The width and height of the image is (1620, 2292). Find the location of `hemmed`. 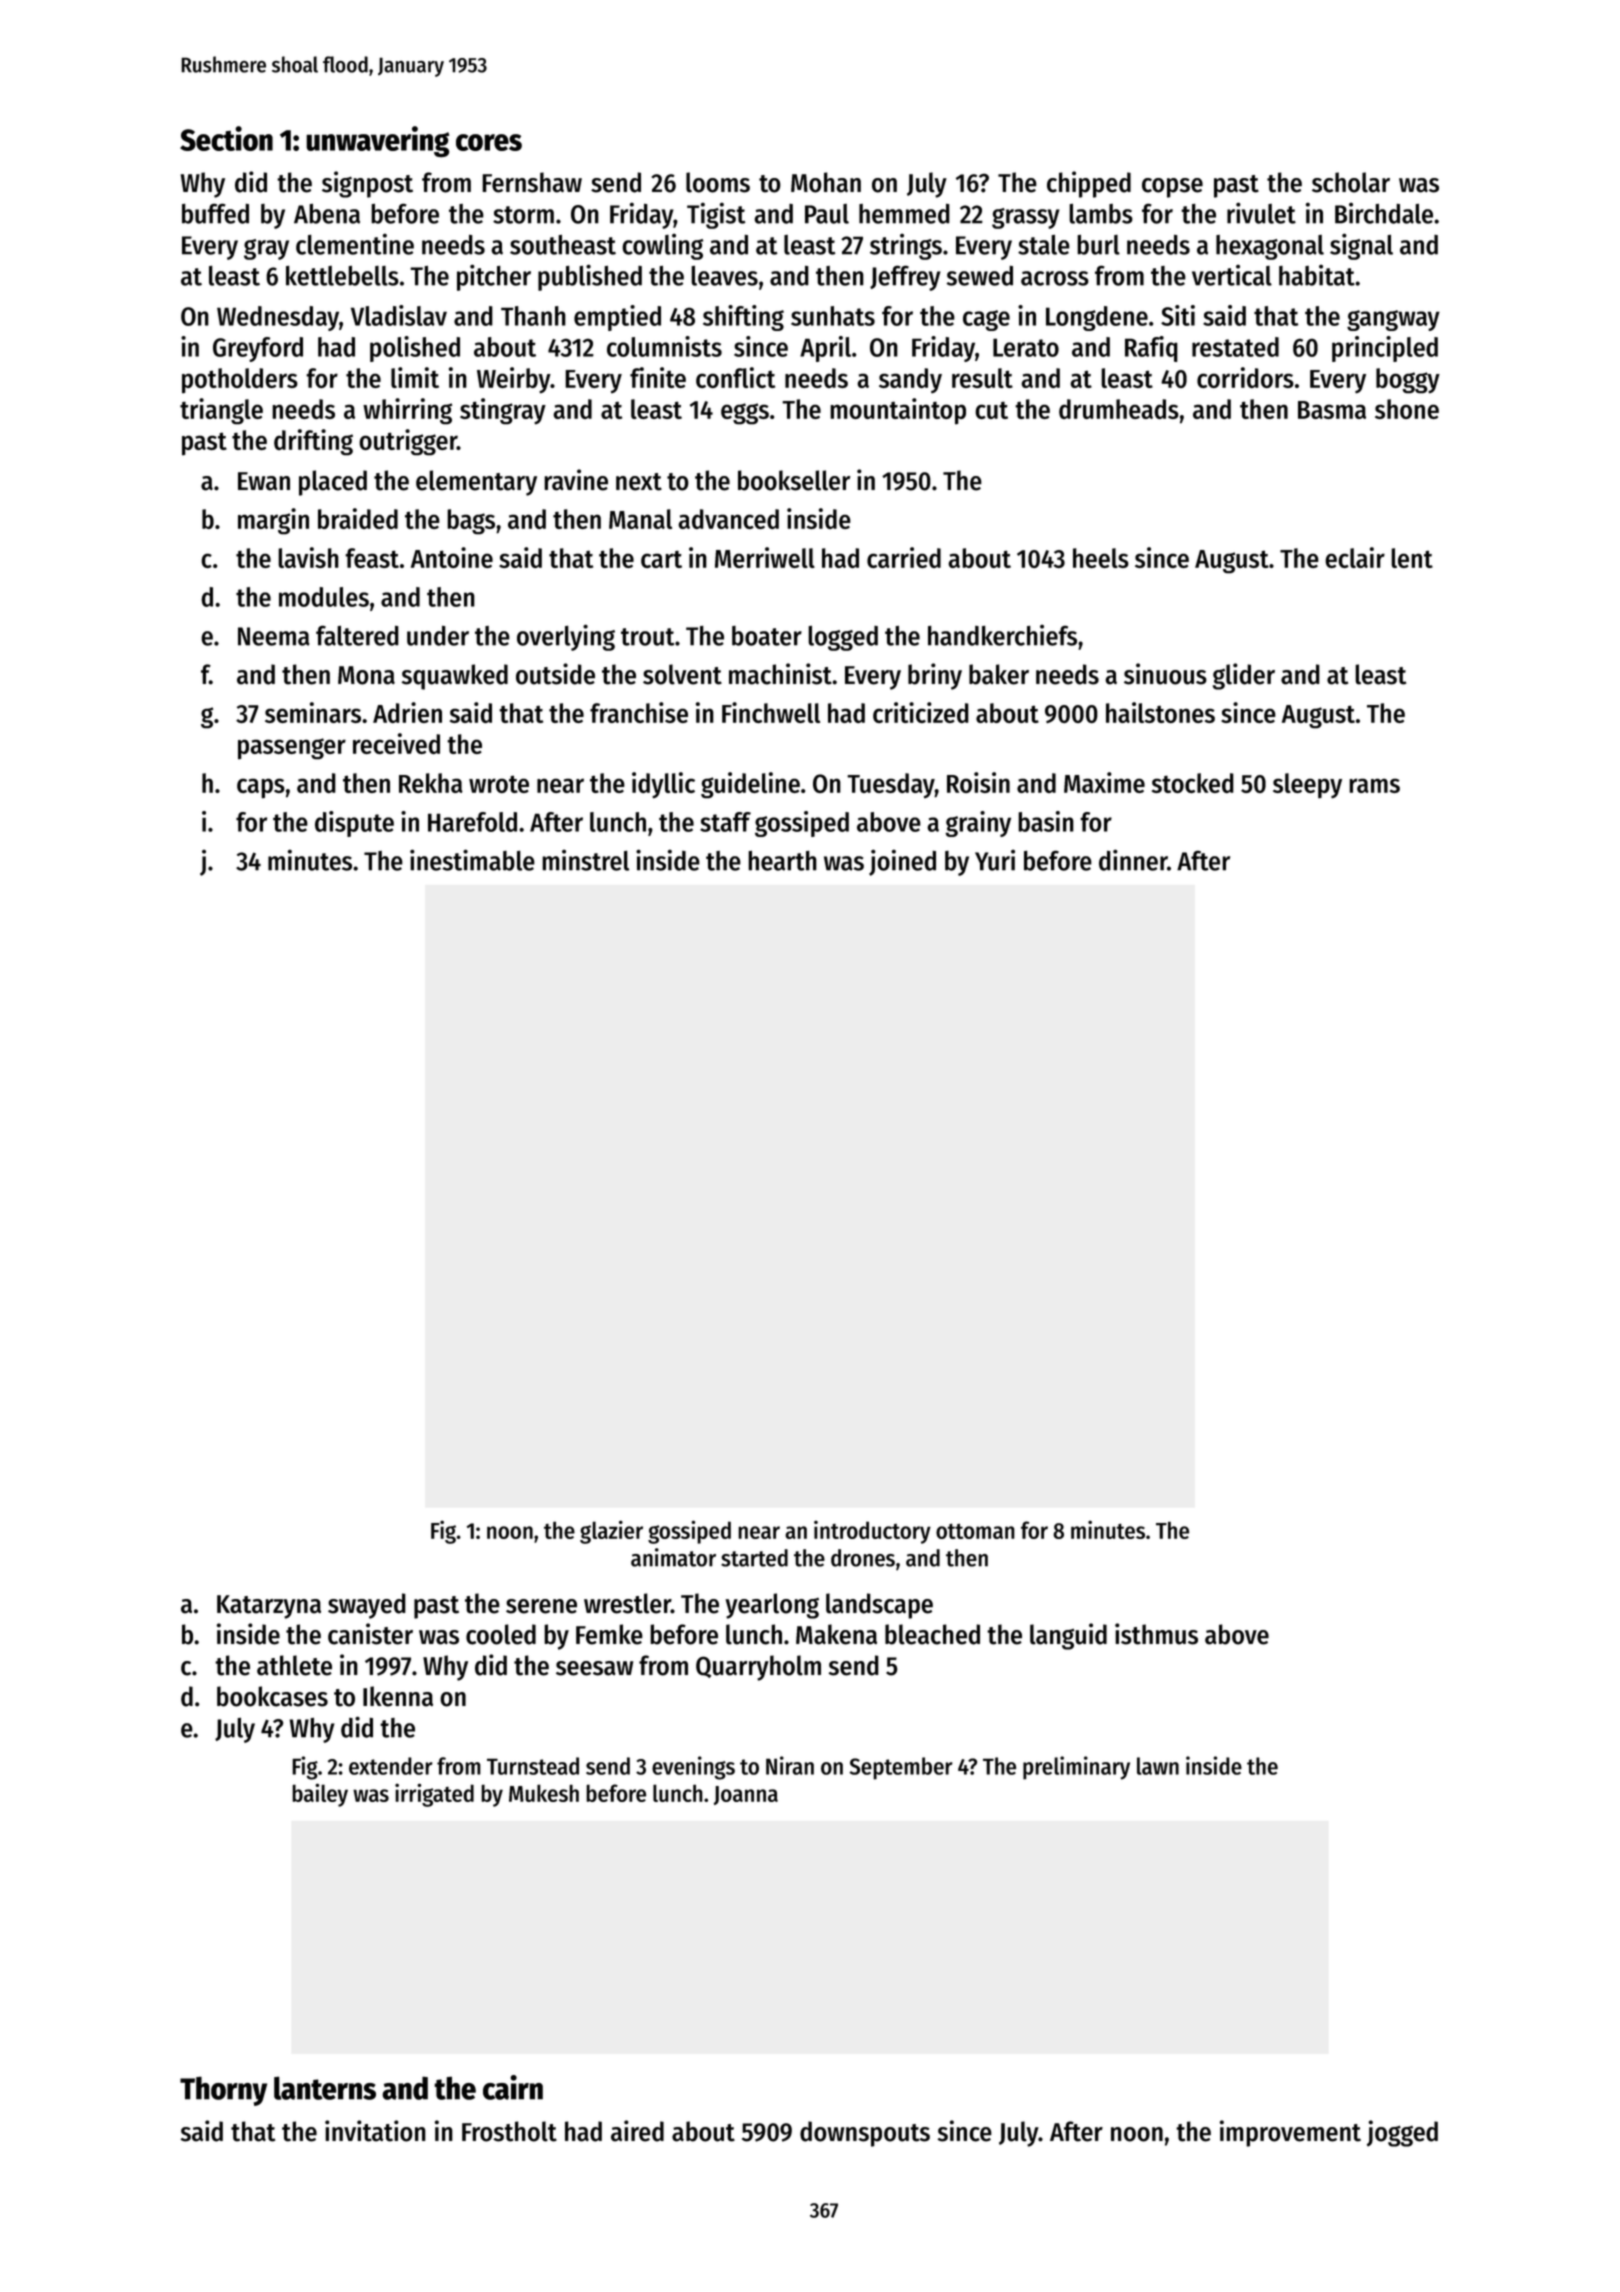

hemmed is located at coordinates (904, 214).
